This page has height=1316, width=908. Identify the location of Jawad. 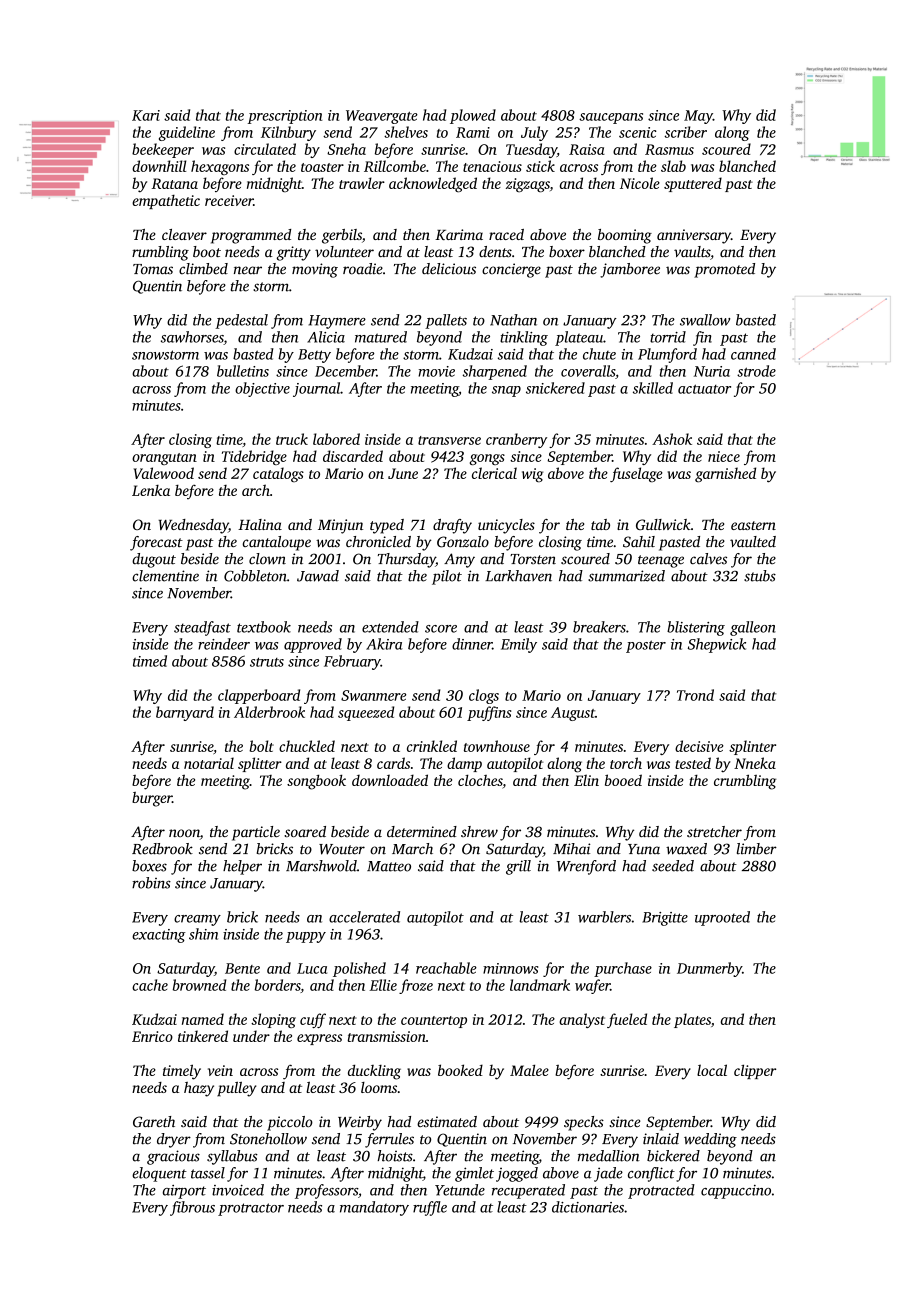
(318, 576).
